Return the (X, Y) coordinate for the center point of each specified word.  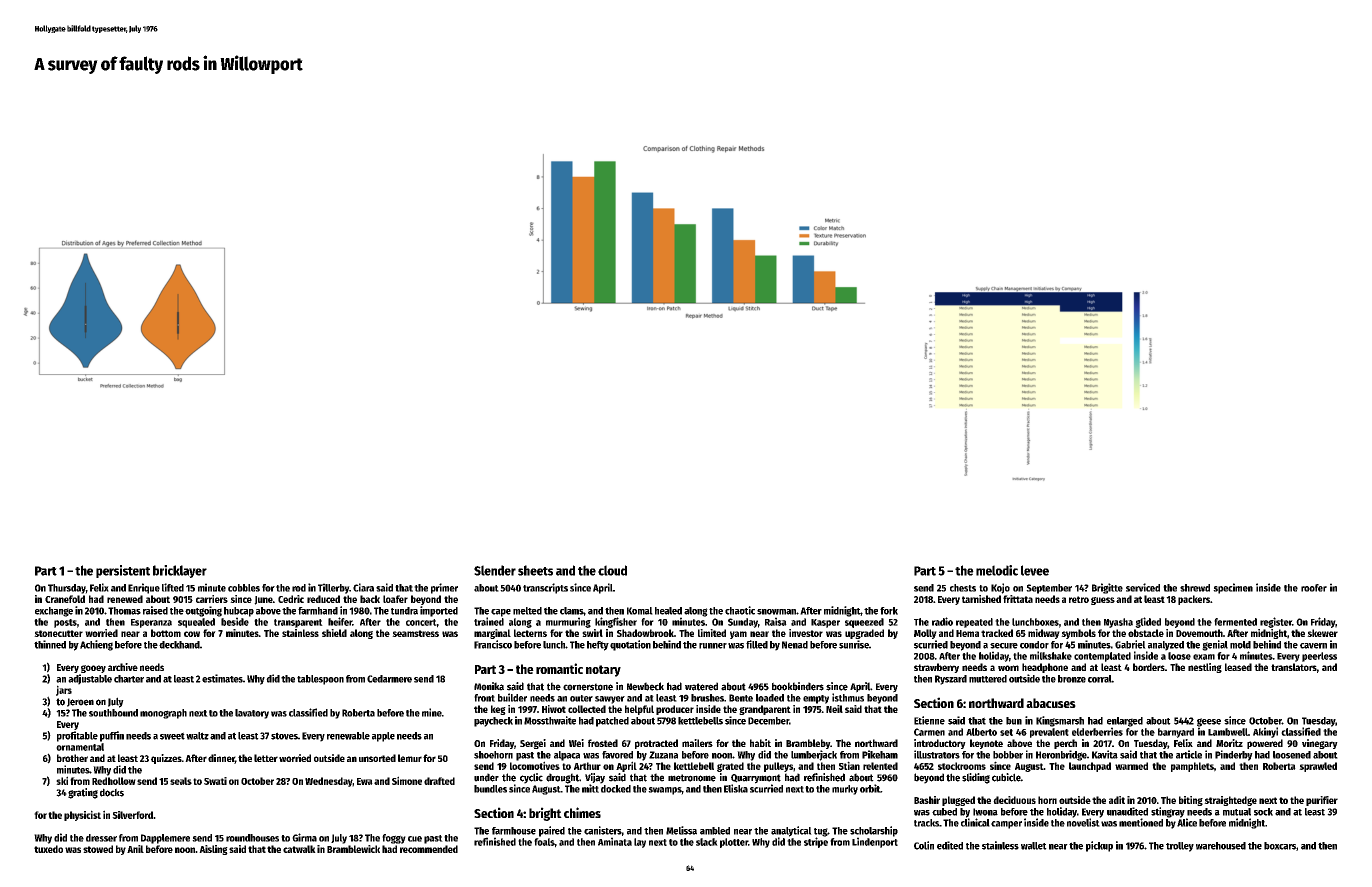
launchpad (1090, 767)
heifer (340, 621)
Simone (407, 780)
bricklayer (180, 571)
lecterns (530, 633)
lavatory (252, 714)
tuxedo (48, 849)
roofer (1314, 588)
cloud (612, 570)
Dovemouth (1199, 633)
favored (617, 755)
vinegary (1320, 744)
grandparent (765, 710)
